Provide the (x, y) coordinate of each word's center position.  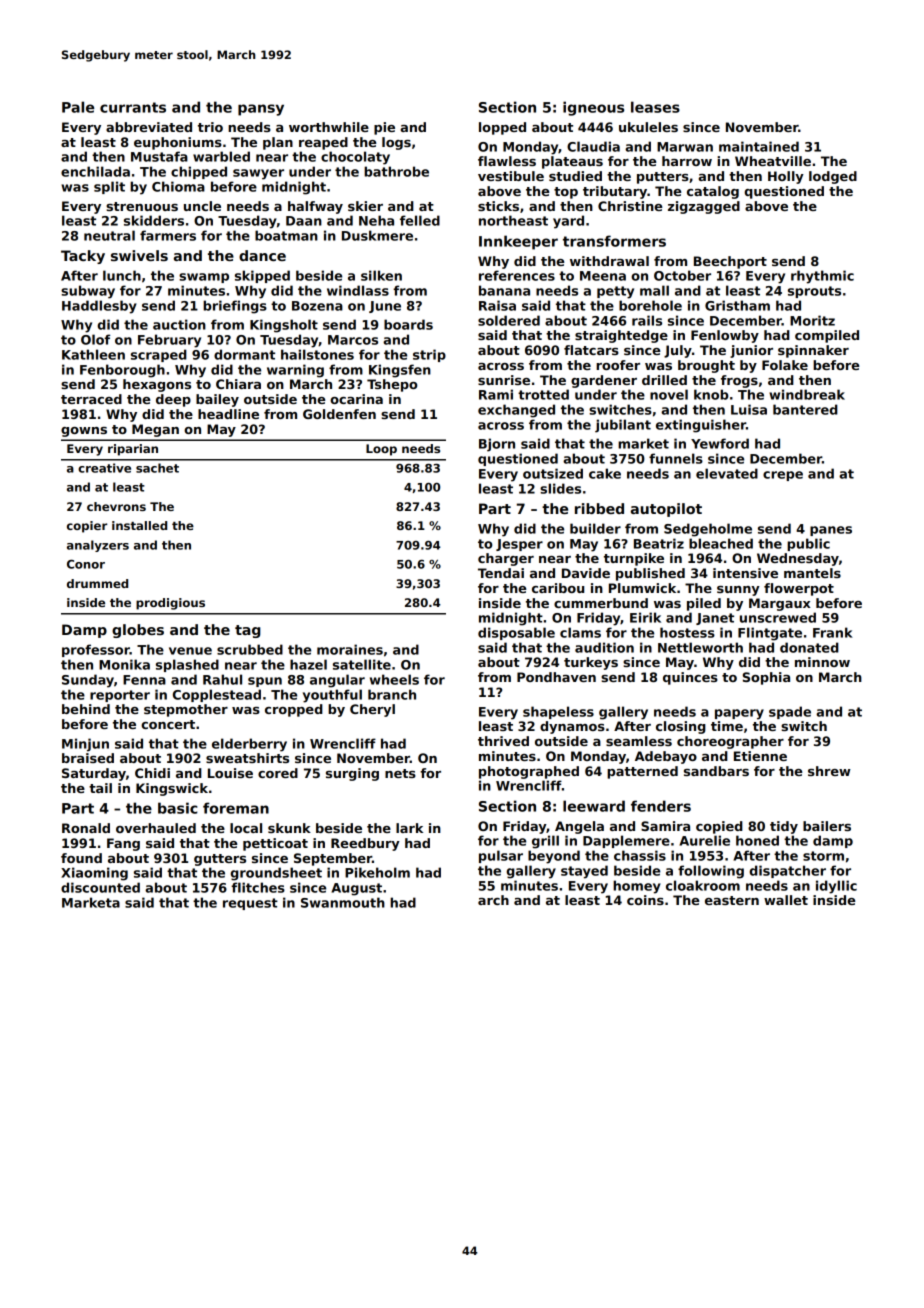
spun (265, 682)
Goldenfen (339, 414)
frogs (739, 381)
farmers (168, 235)
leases (655, 107)
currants (133, 107)
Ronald (86, 828)
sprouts (814, 292)
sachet (157, 468)
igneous (593, 108)
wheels (394, 679)
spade (790, 712)
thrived (503, 741)
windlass (358, 290)
